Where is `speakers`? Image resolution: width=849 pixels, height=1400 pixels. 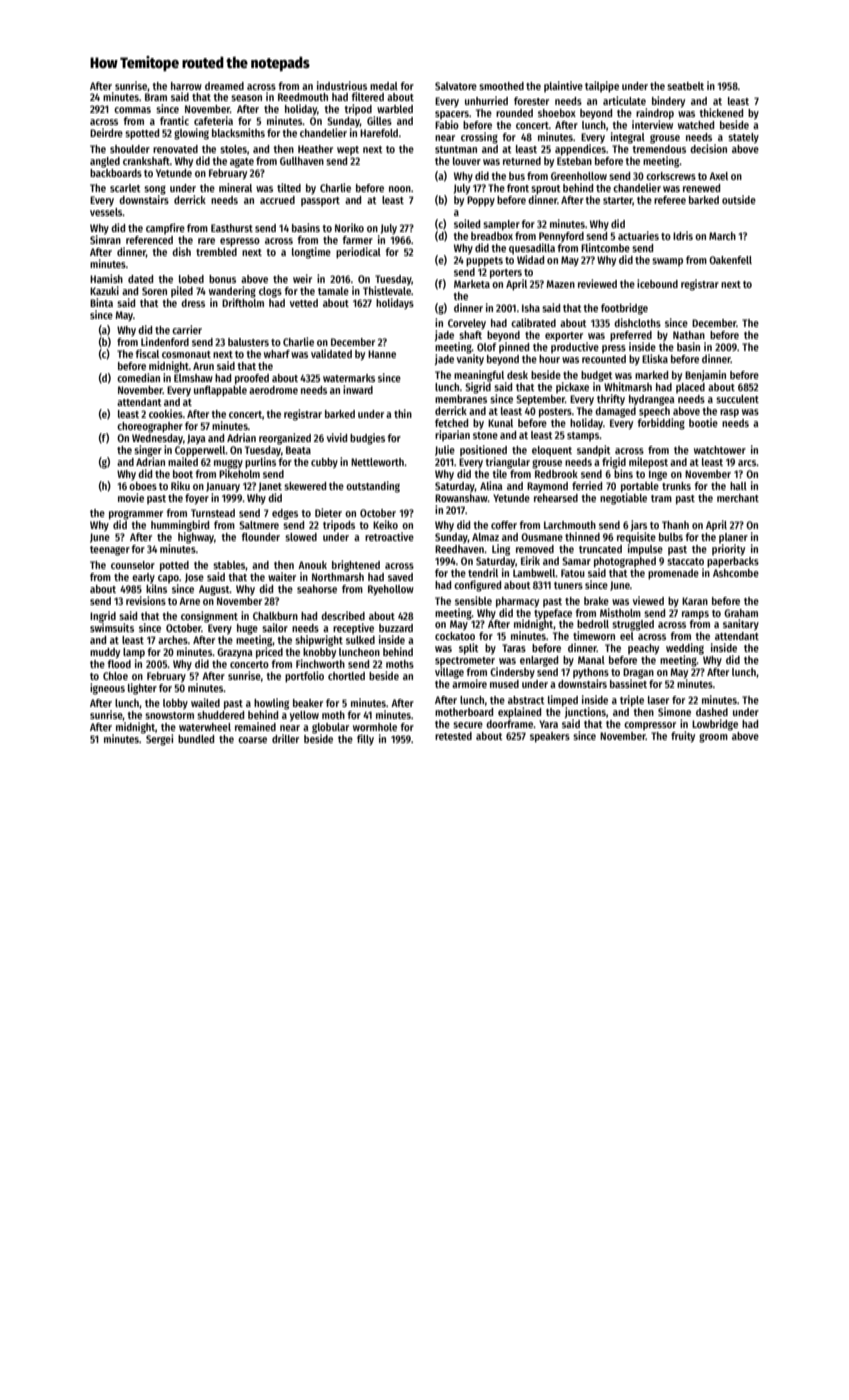
speakers is located at coordinates (550, 737).
